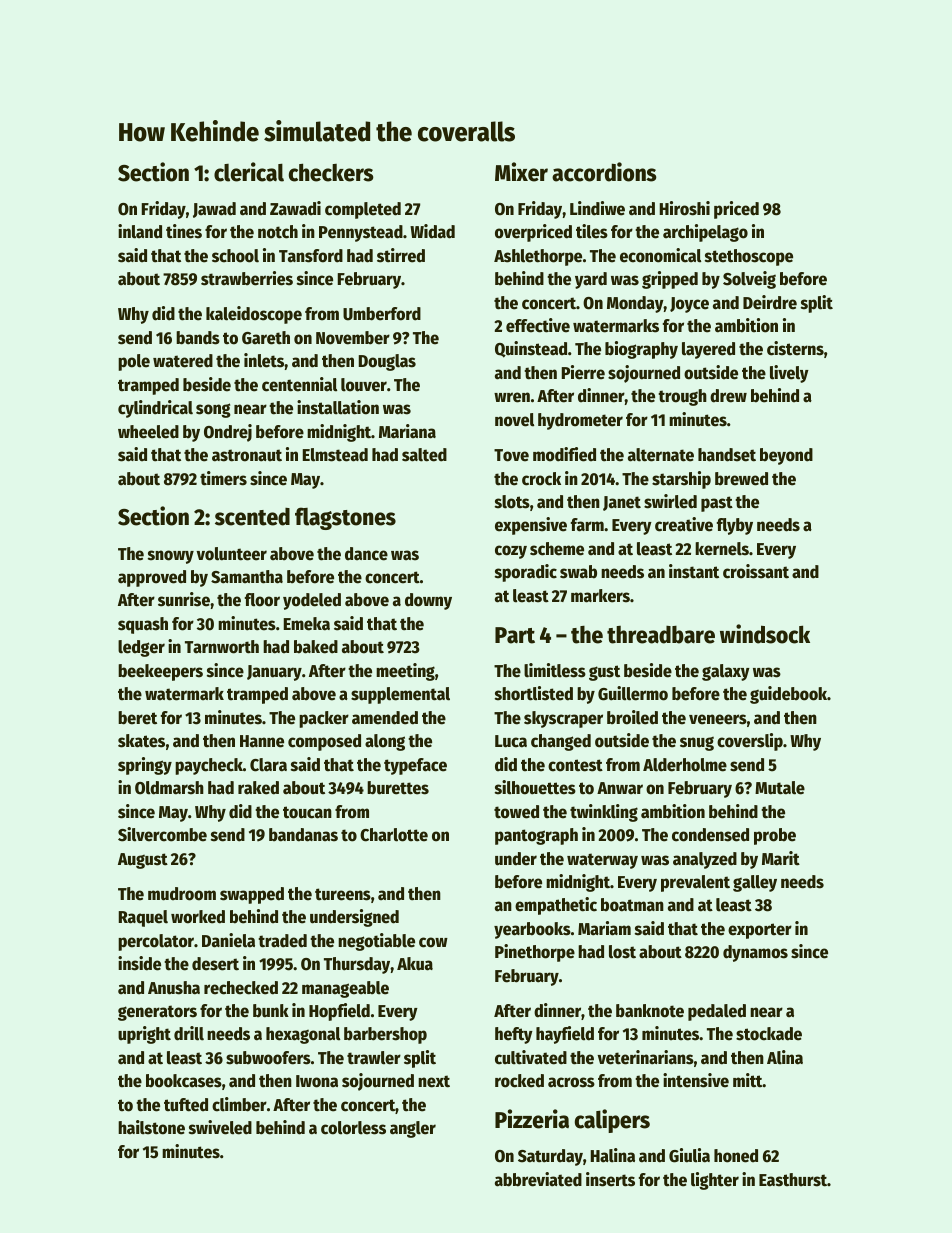 The image size is (952, 1233). Describe the element at coordinates (220, 1127) in the screenshot. I see `swiveled` at that location.
